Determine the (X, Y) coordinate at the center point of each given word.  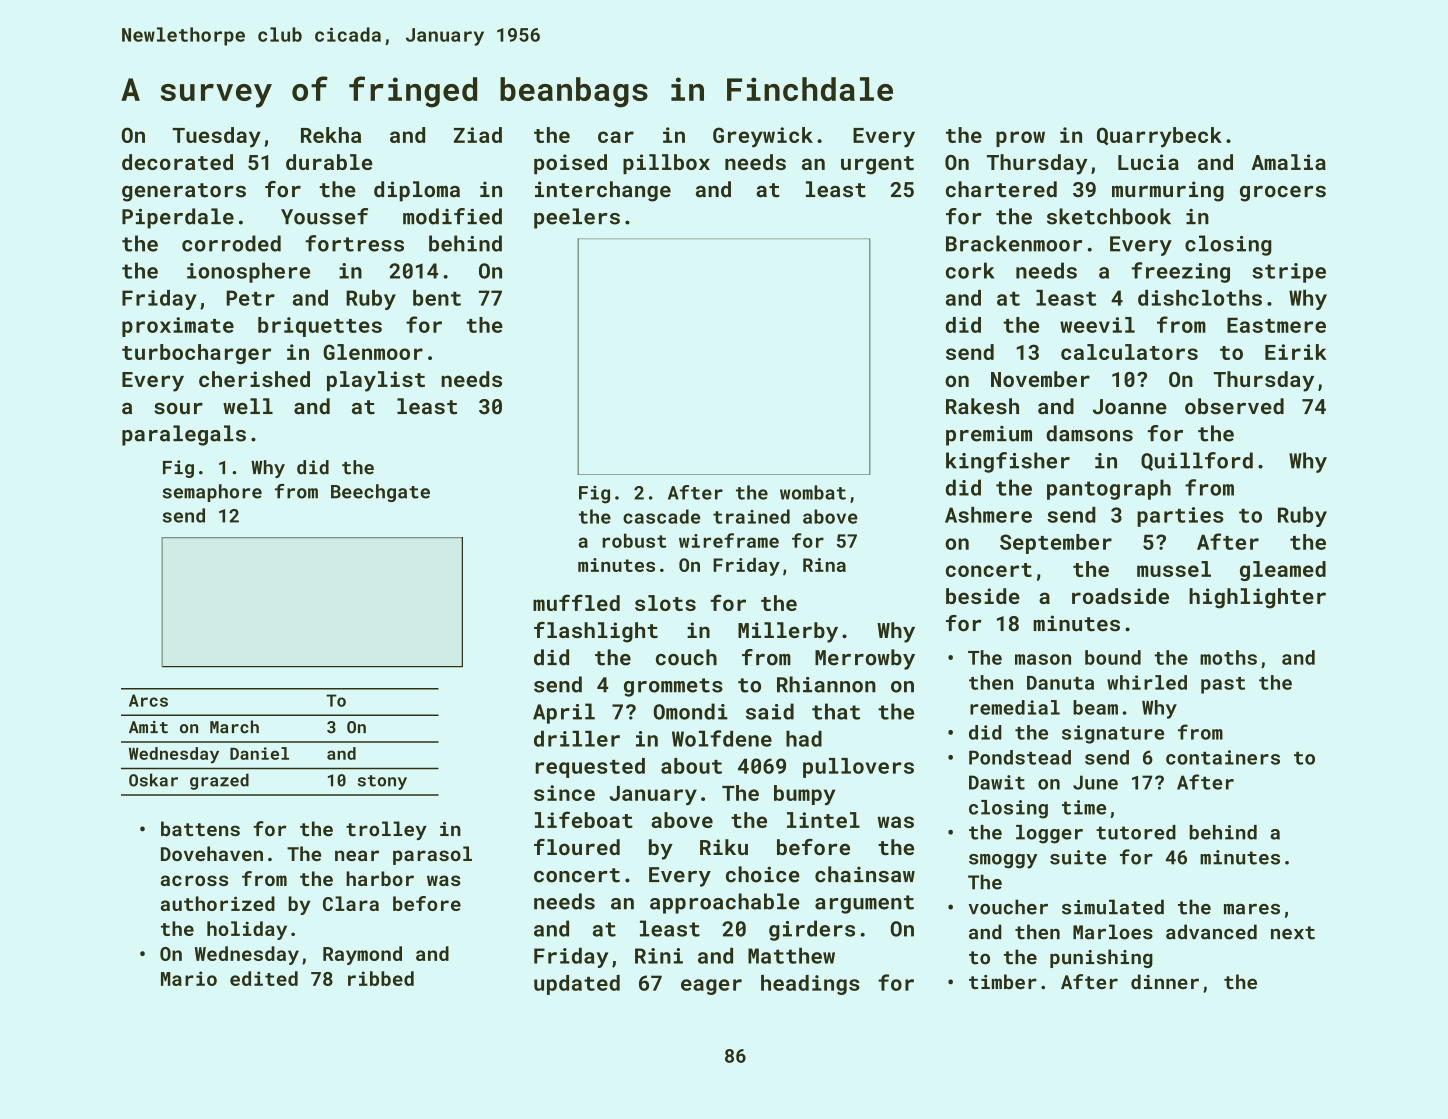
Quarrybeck (1159, 137)
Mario (189, 978)
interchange (603, 191)
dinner (1165, 981)
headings (810, 985)
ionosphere (248, 272)
